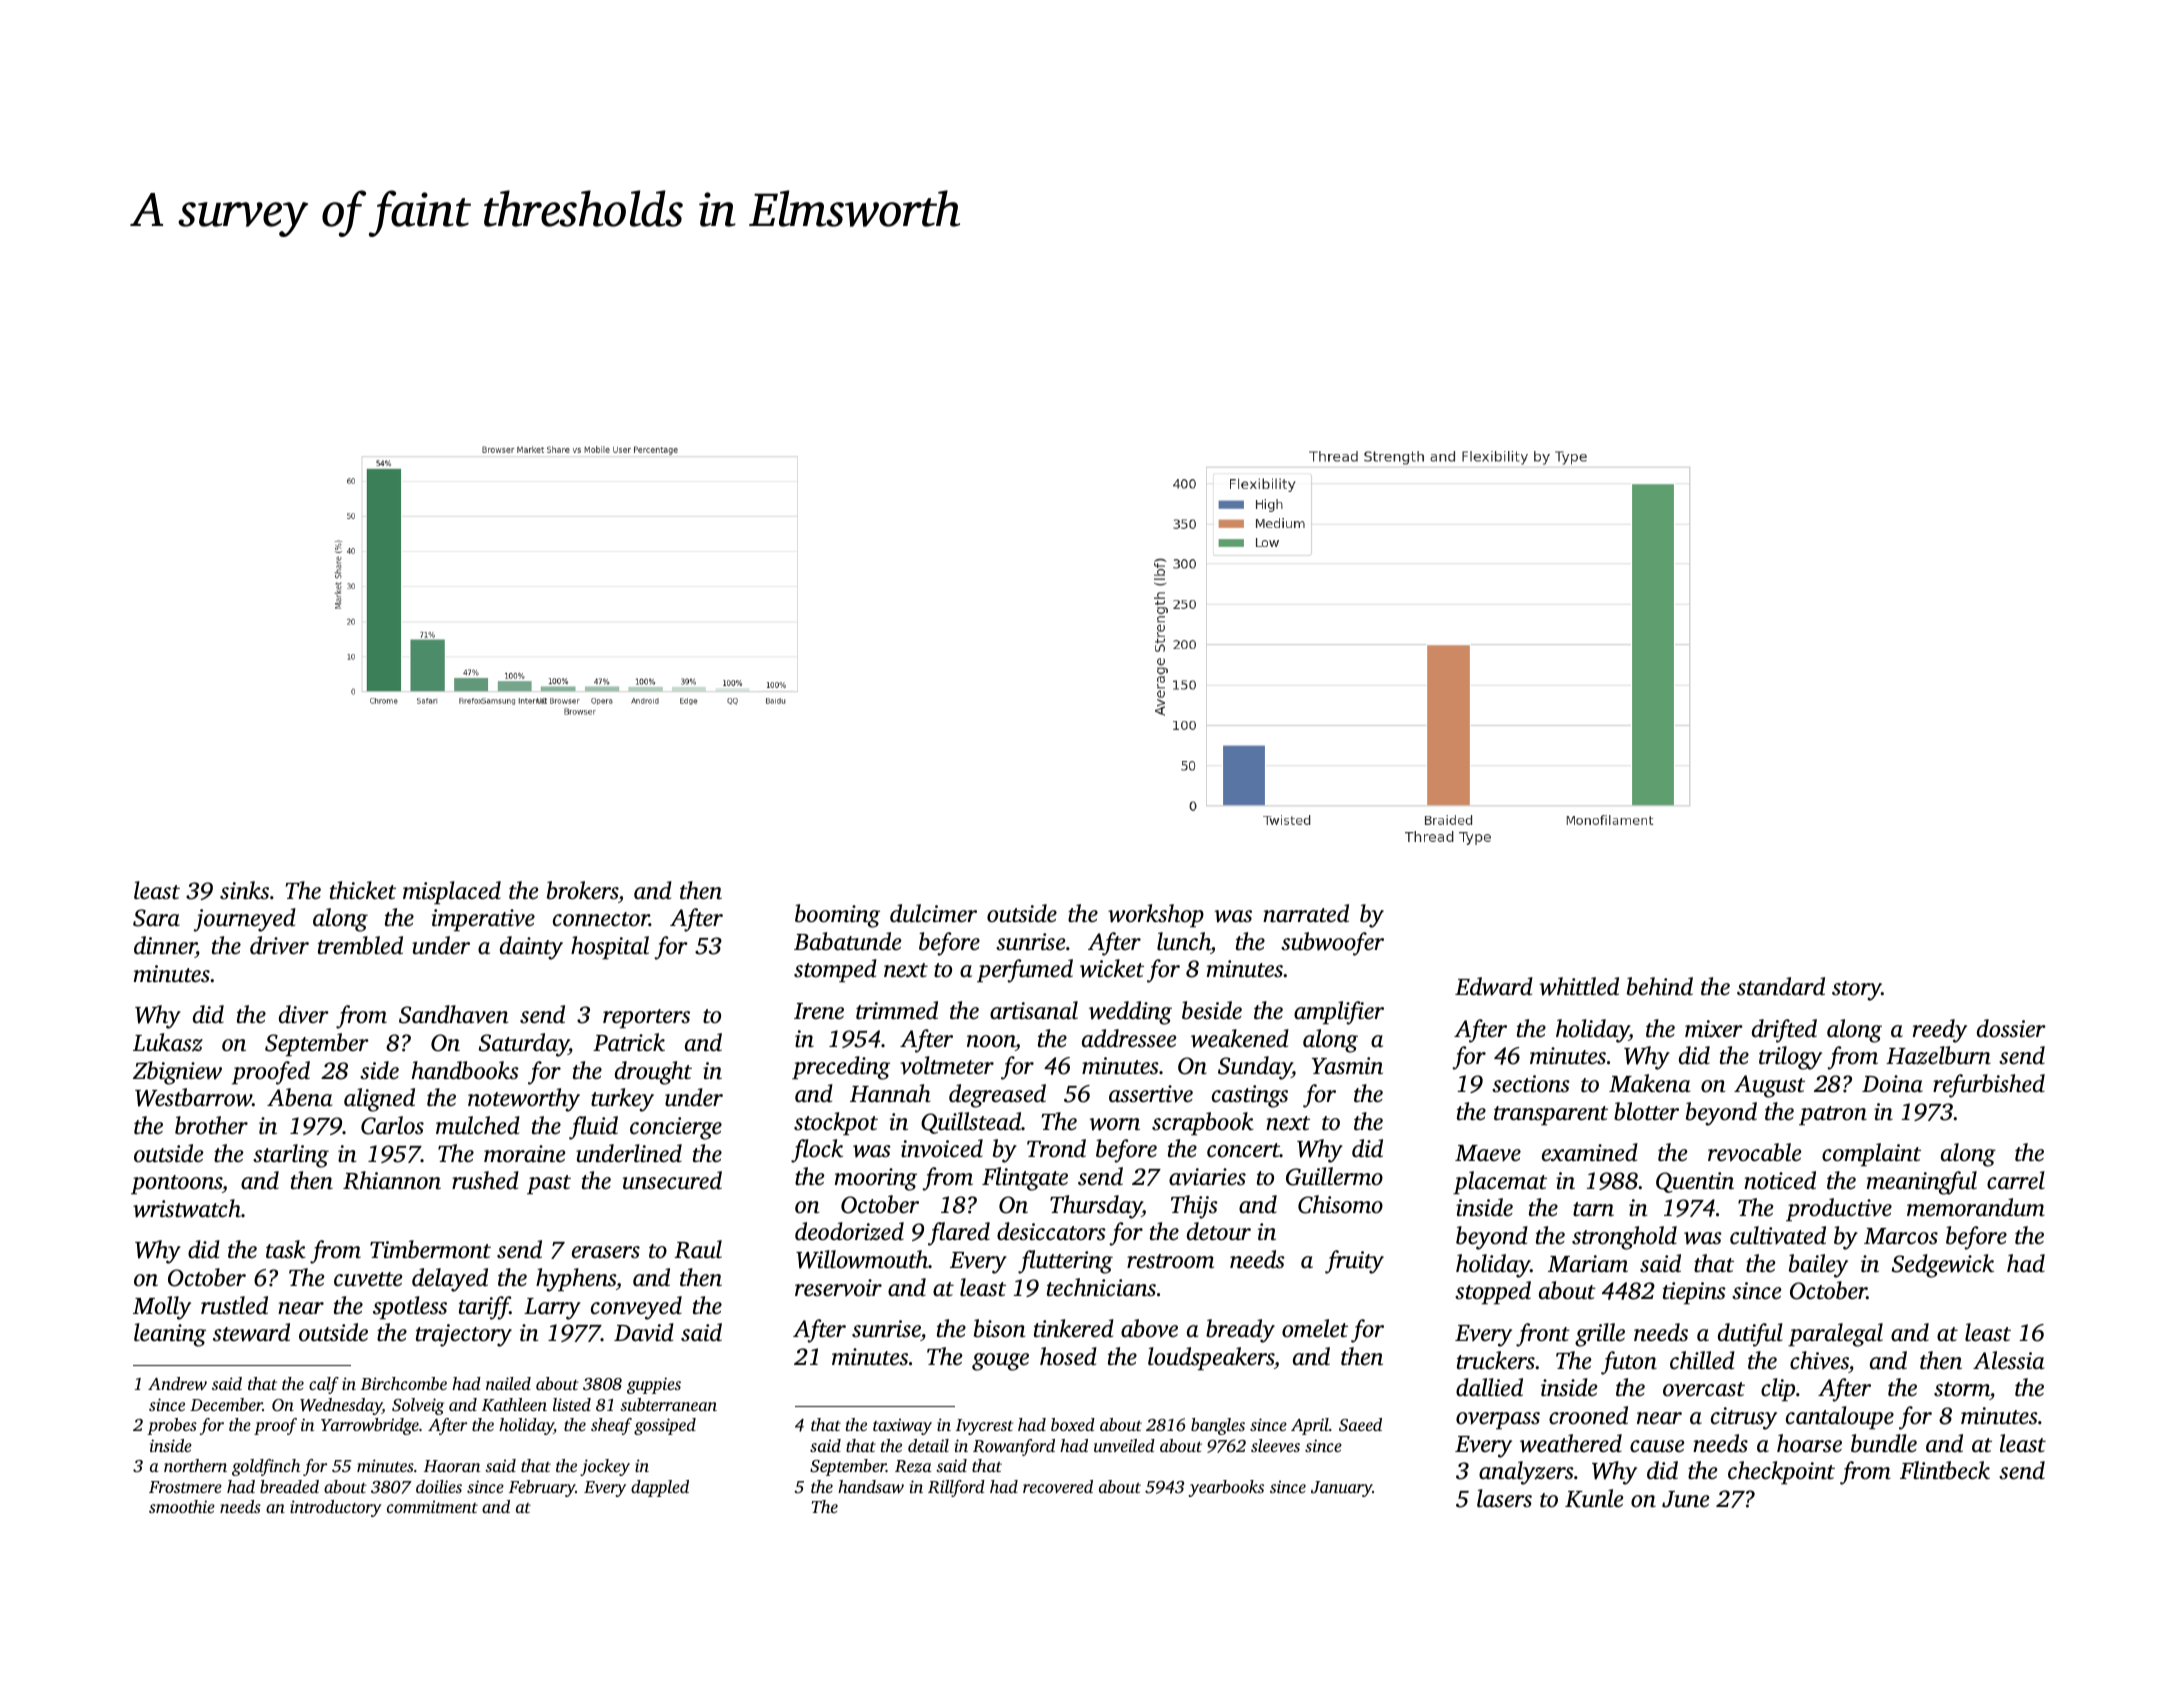  Describe the element at coordinates (1493, 1293) in the screenshot. I see `stopped` at that location.
